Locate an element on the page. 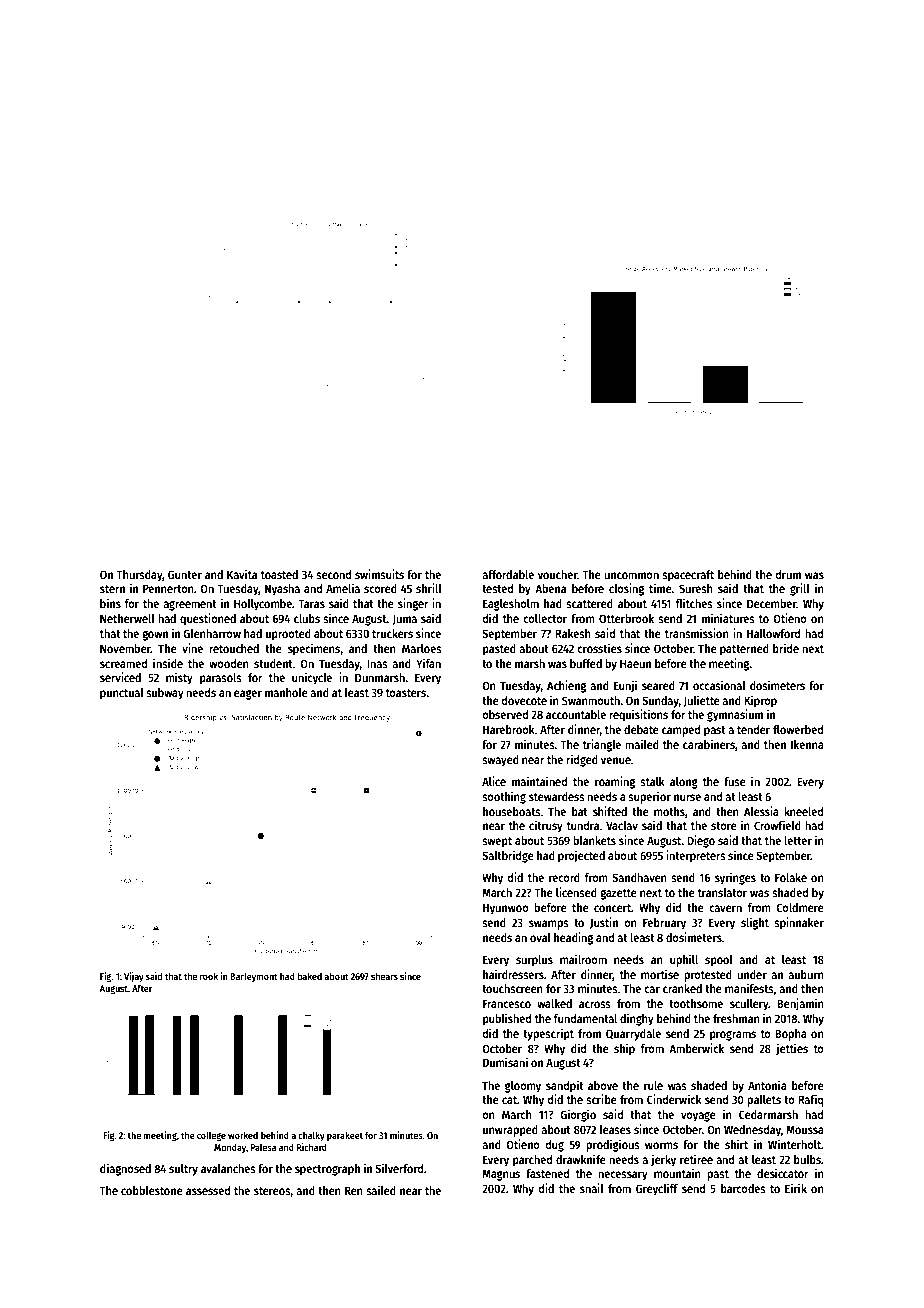 The height and width of the image is (1308, 924). toasted is located at coordinates (279, 574).
